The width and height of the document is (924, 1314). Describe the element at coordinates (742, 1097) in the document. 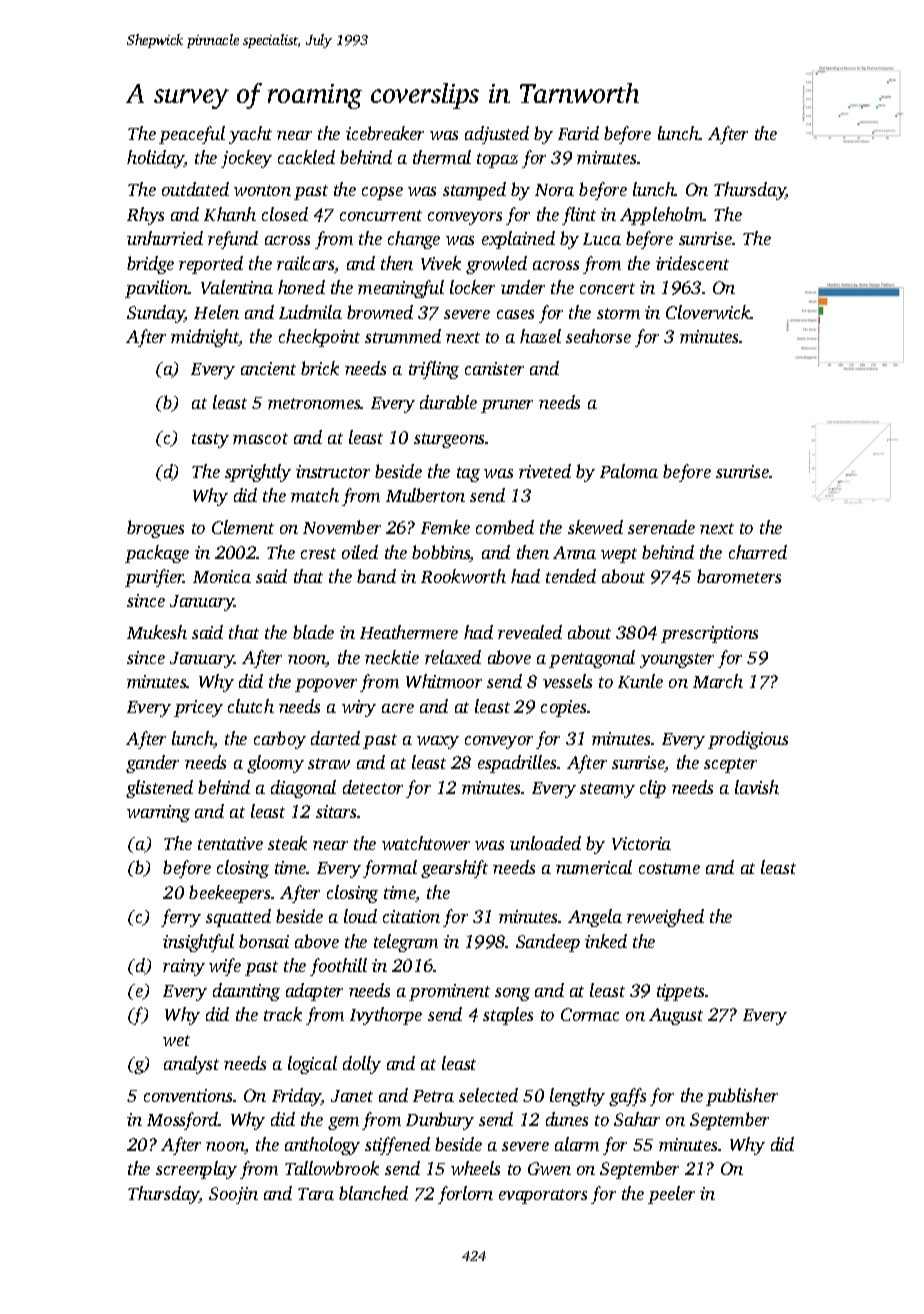

I see `publisher` at that location.
